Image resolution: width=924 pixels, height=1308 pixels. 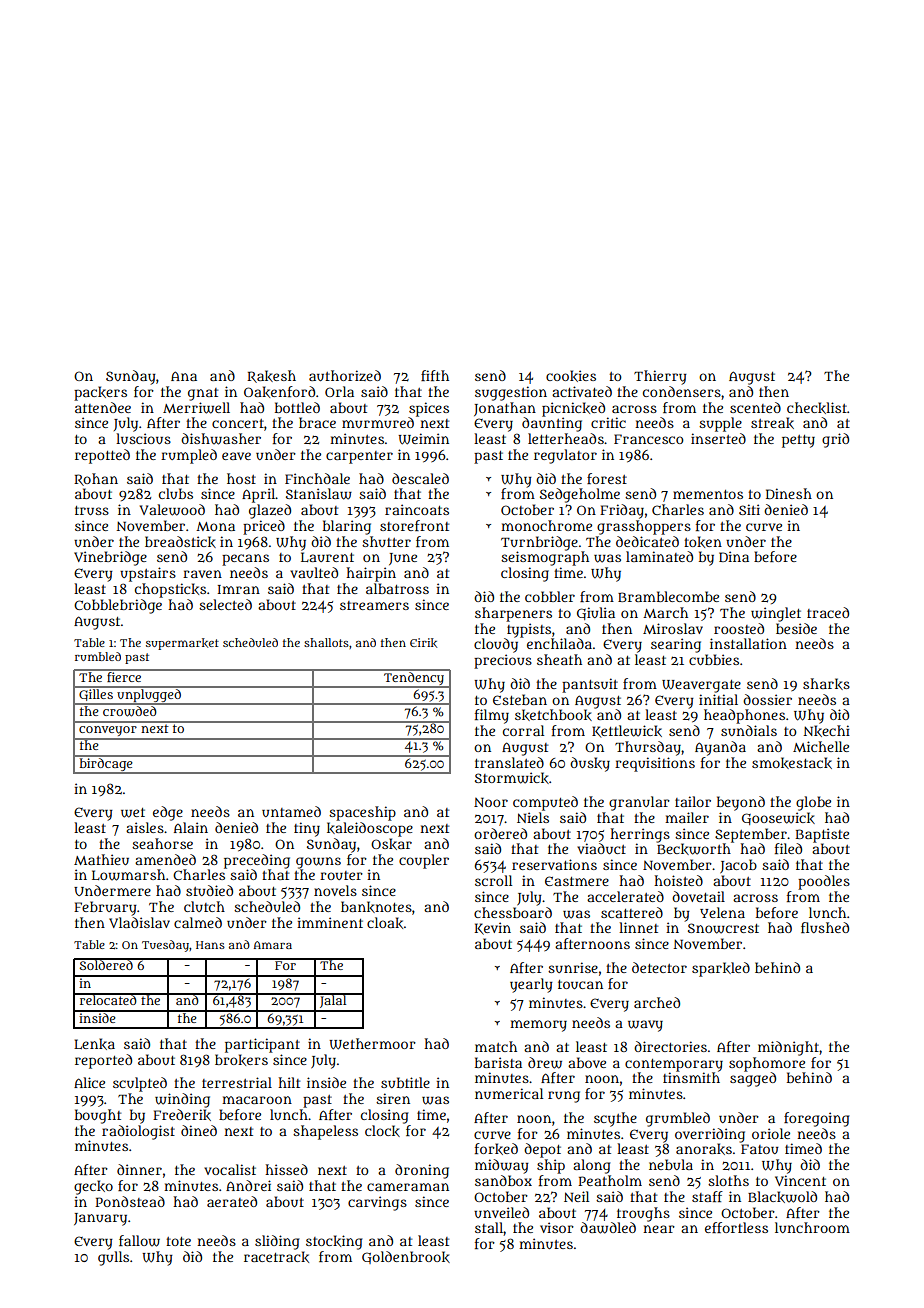 I want to click on translated, so click(x=509, y=762).
